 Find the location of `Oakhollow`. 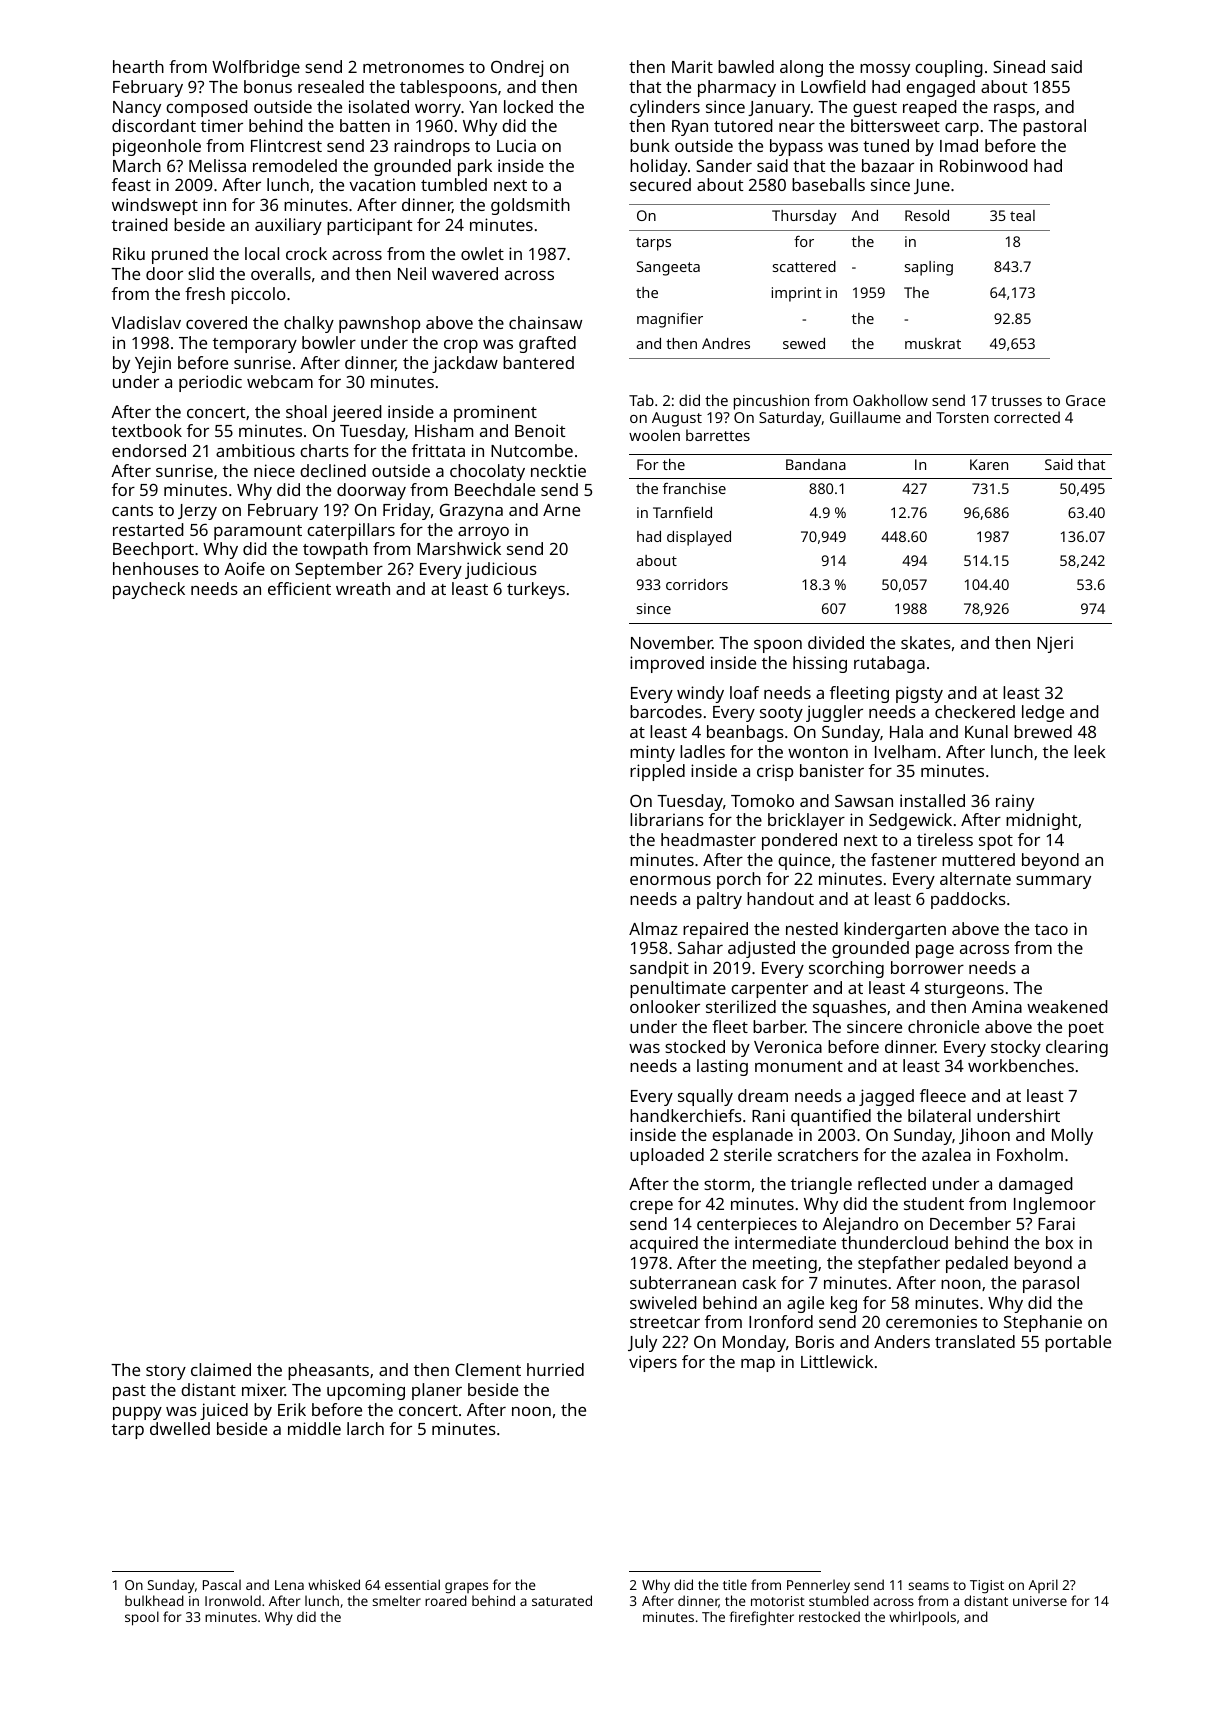

Oakhollow is located at coordinates (890, 400).
